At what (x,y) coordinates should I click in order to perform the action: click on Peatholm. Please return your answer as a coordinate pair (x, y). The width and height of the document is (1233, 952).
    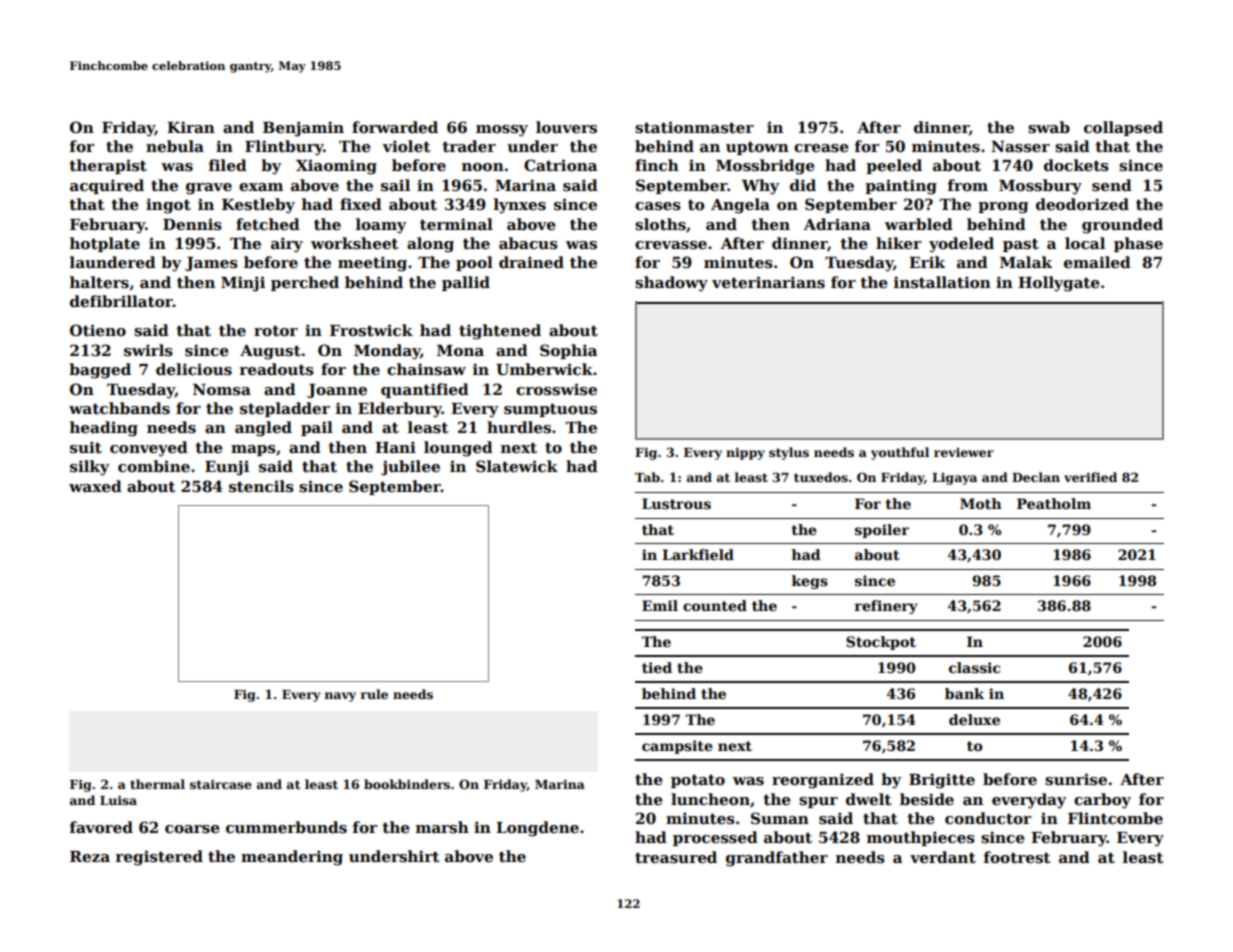
    Looking at the image, I should click on (1054, 503).
